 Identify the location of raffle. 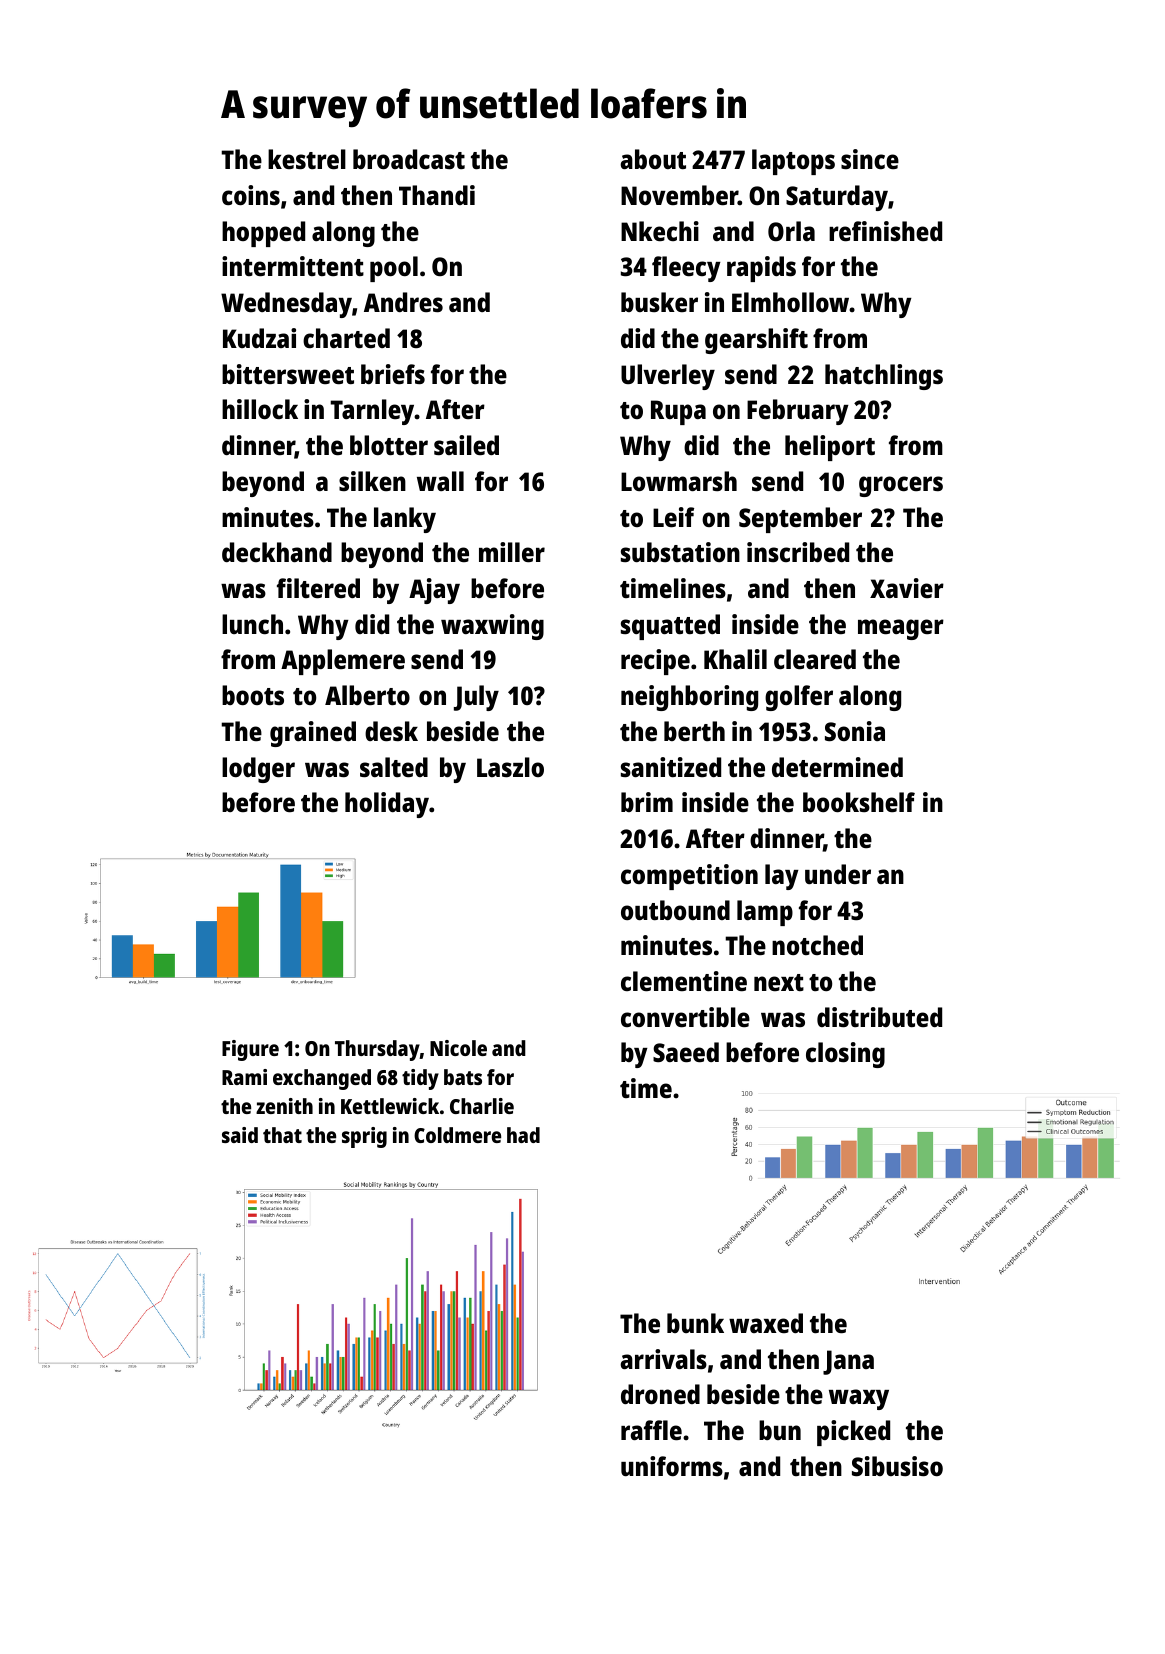
(651, 1430).
